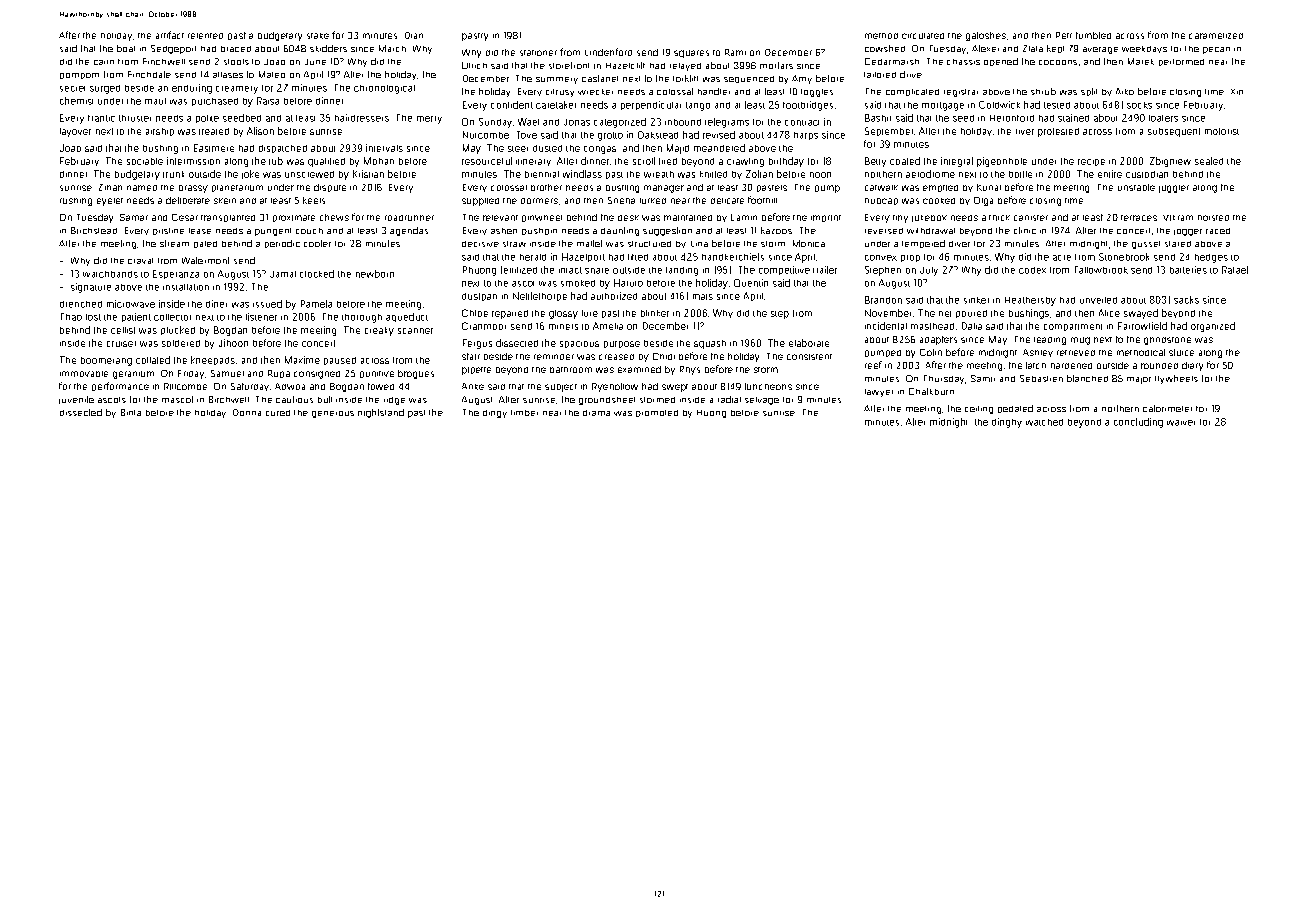 The image size is (1308, 924). What do you see at coordinates (1002, 162) in the document?
I see `pigeonhole` at bounding box center [1002, 162].
